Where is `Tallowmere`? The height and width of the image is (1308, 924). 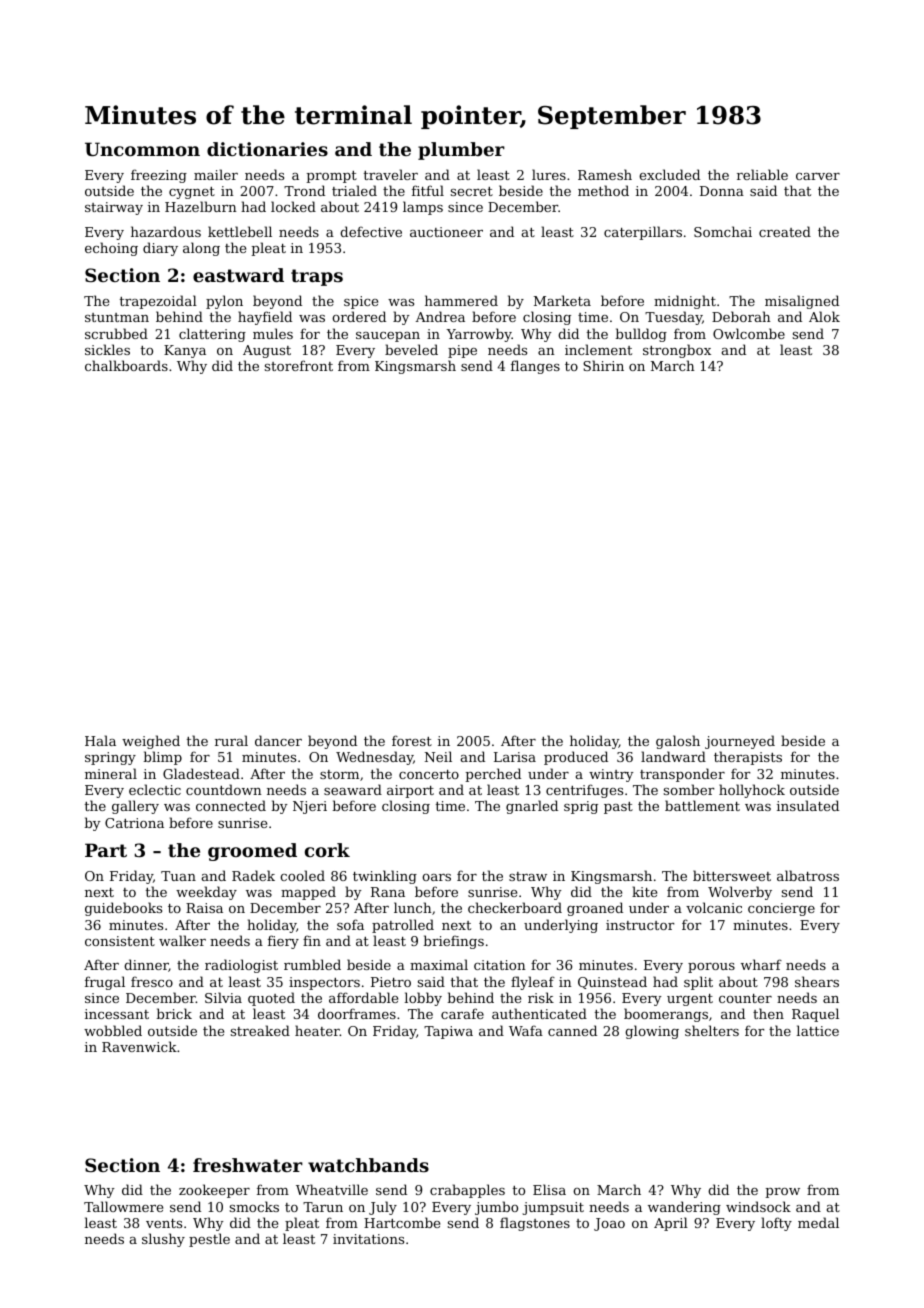
Tallowmere is located at coordinates (123, 1206).
